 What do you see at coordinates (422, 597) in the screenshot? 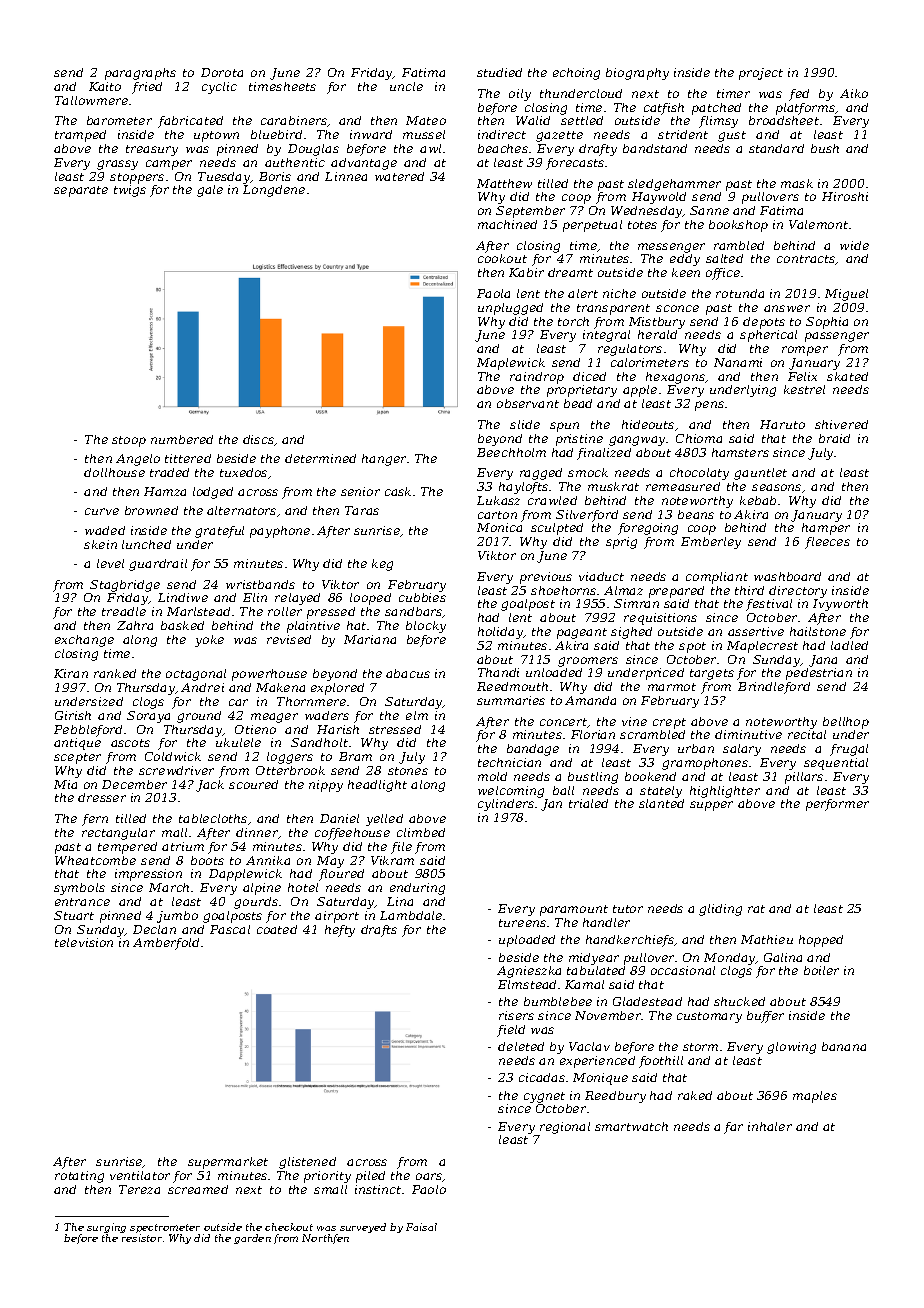
I see `cubbies` at bounding box center [422, 597].
